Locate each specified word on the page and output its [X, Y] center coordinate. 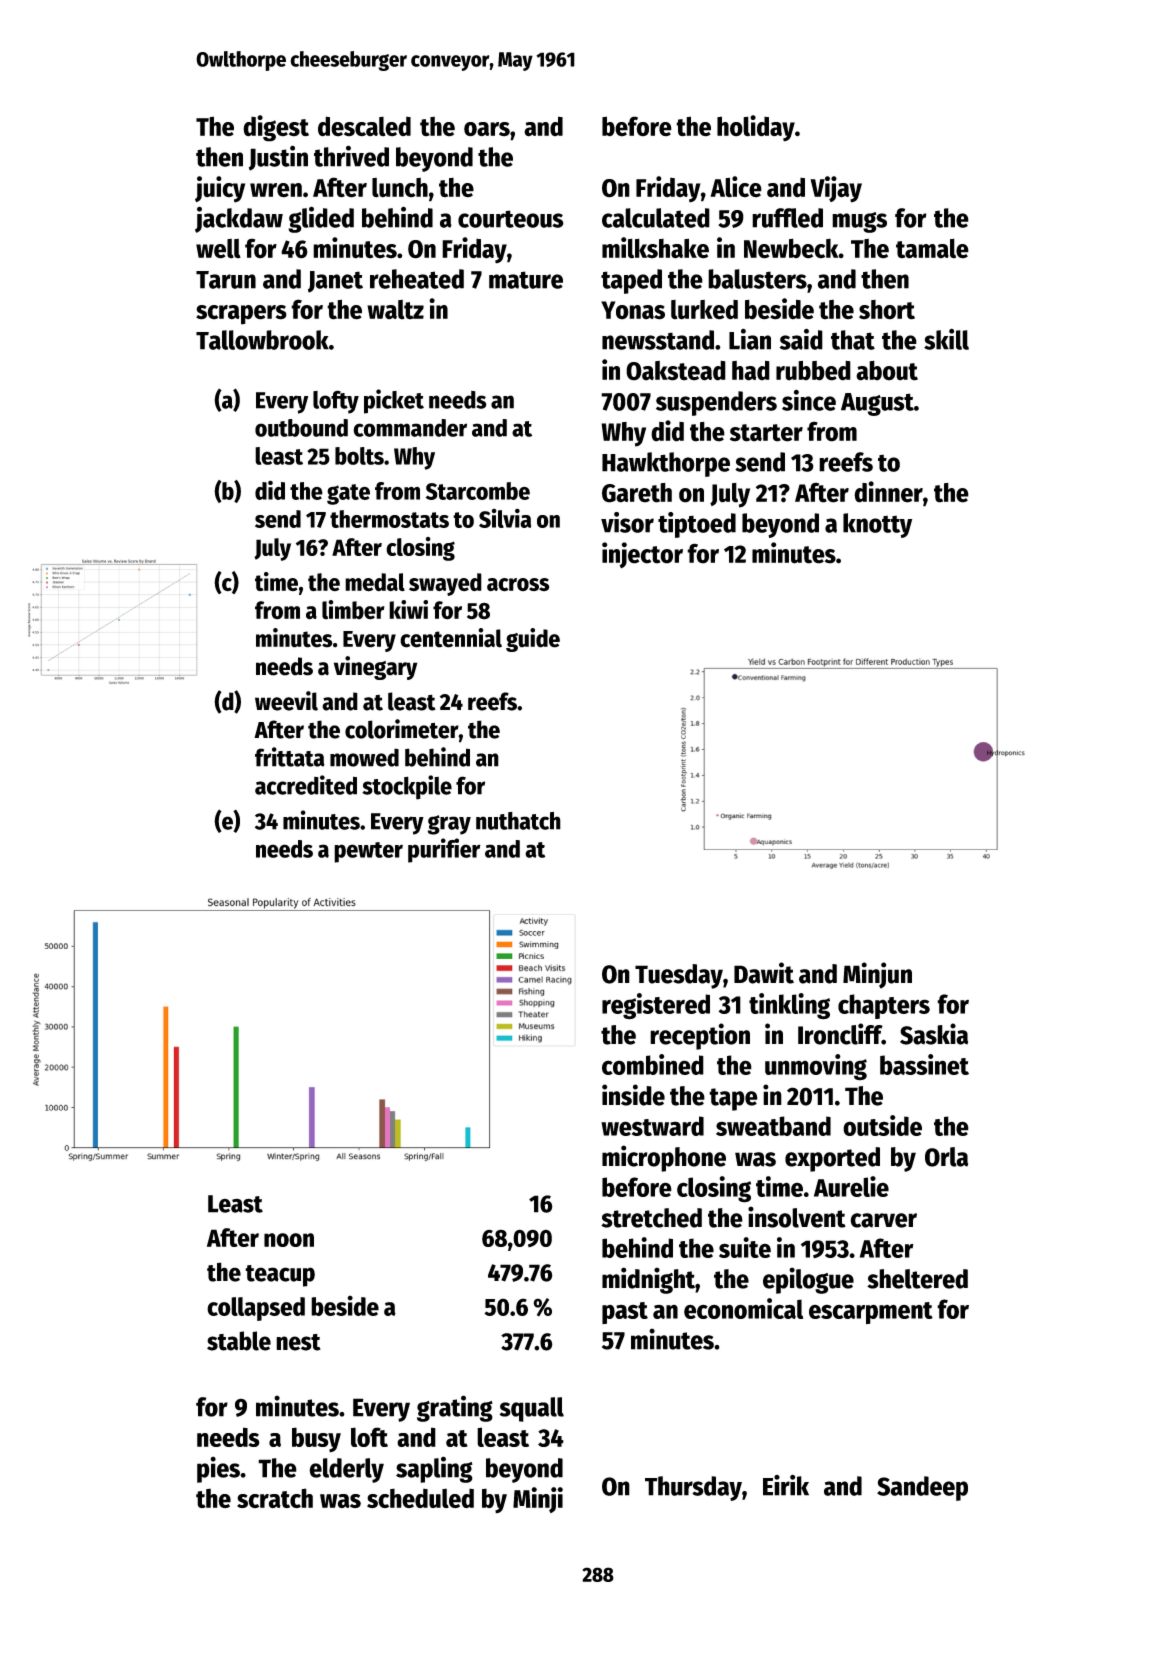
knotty [877, 525]
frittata [290, 757]
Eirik [786, 1485]
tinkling [789, 1006]
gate [348, 494]
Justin [278, 158]
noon [289, 1240]
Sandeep [922, 1488]
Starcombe [478, 491]
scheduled [420, 1498]
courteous [511, 219]
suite [745, 1247]
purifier [444, 850]
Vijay [836, 189]
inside [633, 1095]
